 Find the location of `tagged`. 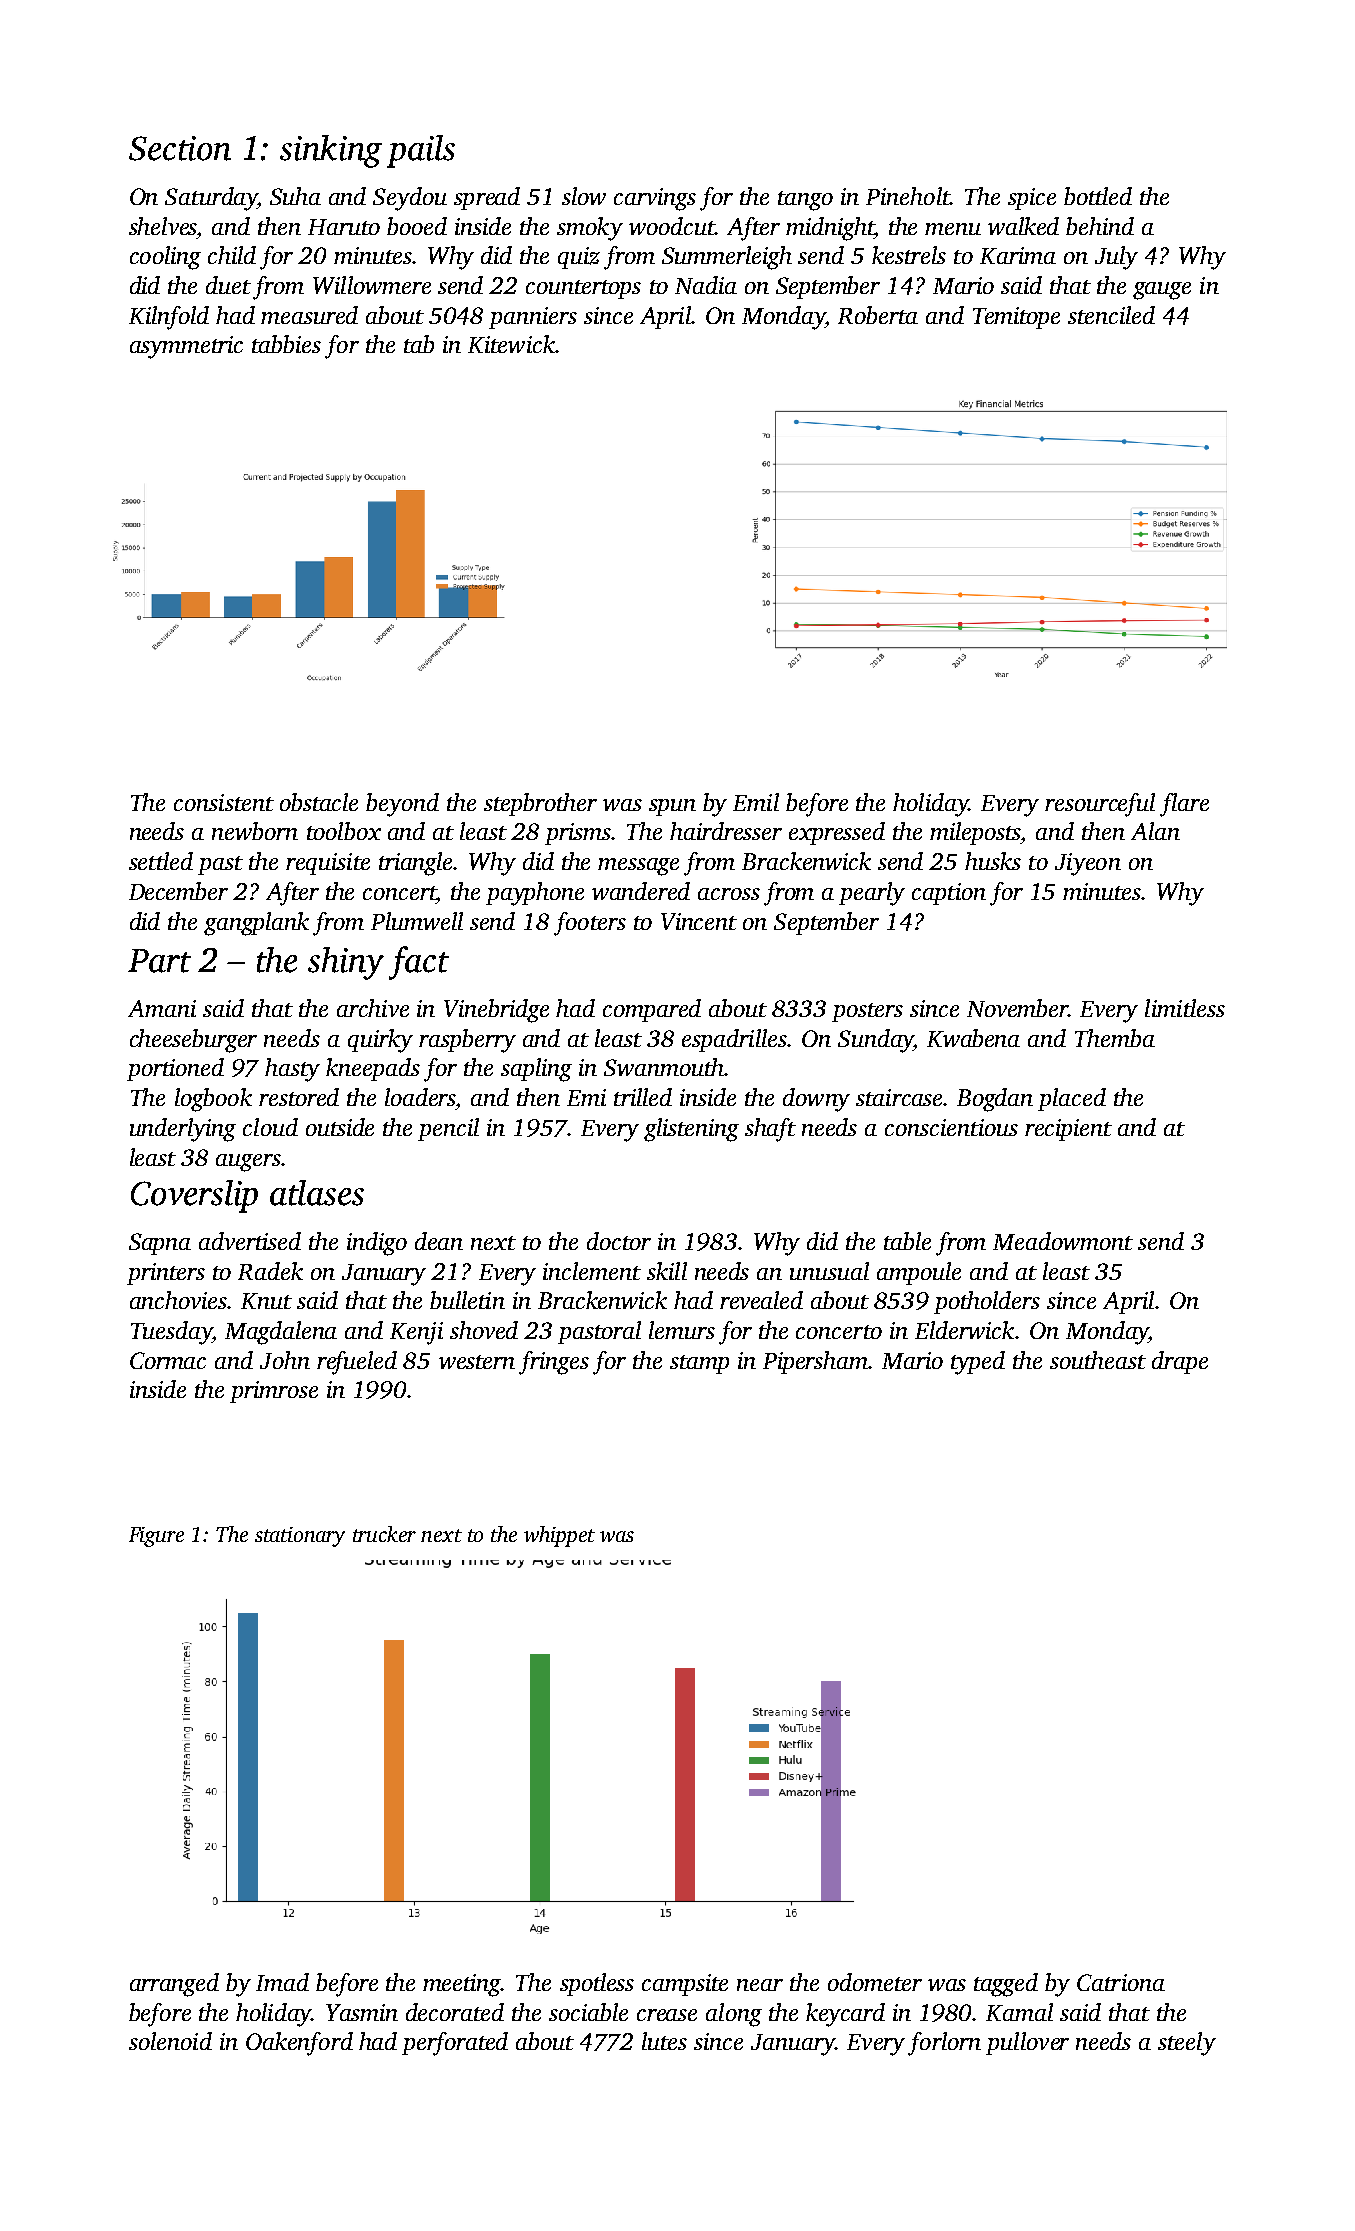

tagged is located at coordinates (1006, 1985).
